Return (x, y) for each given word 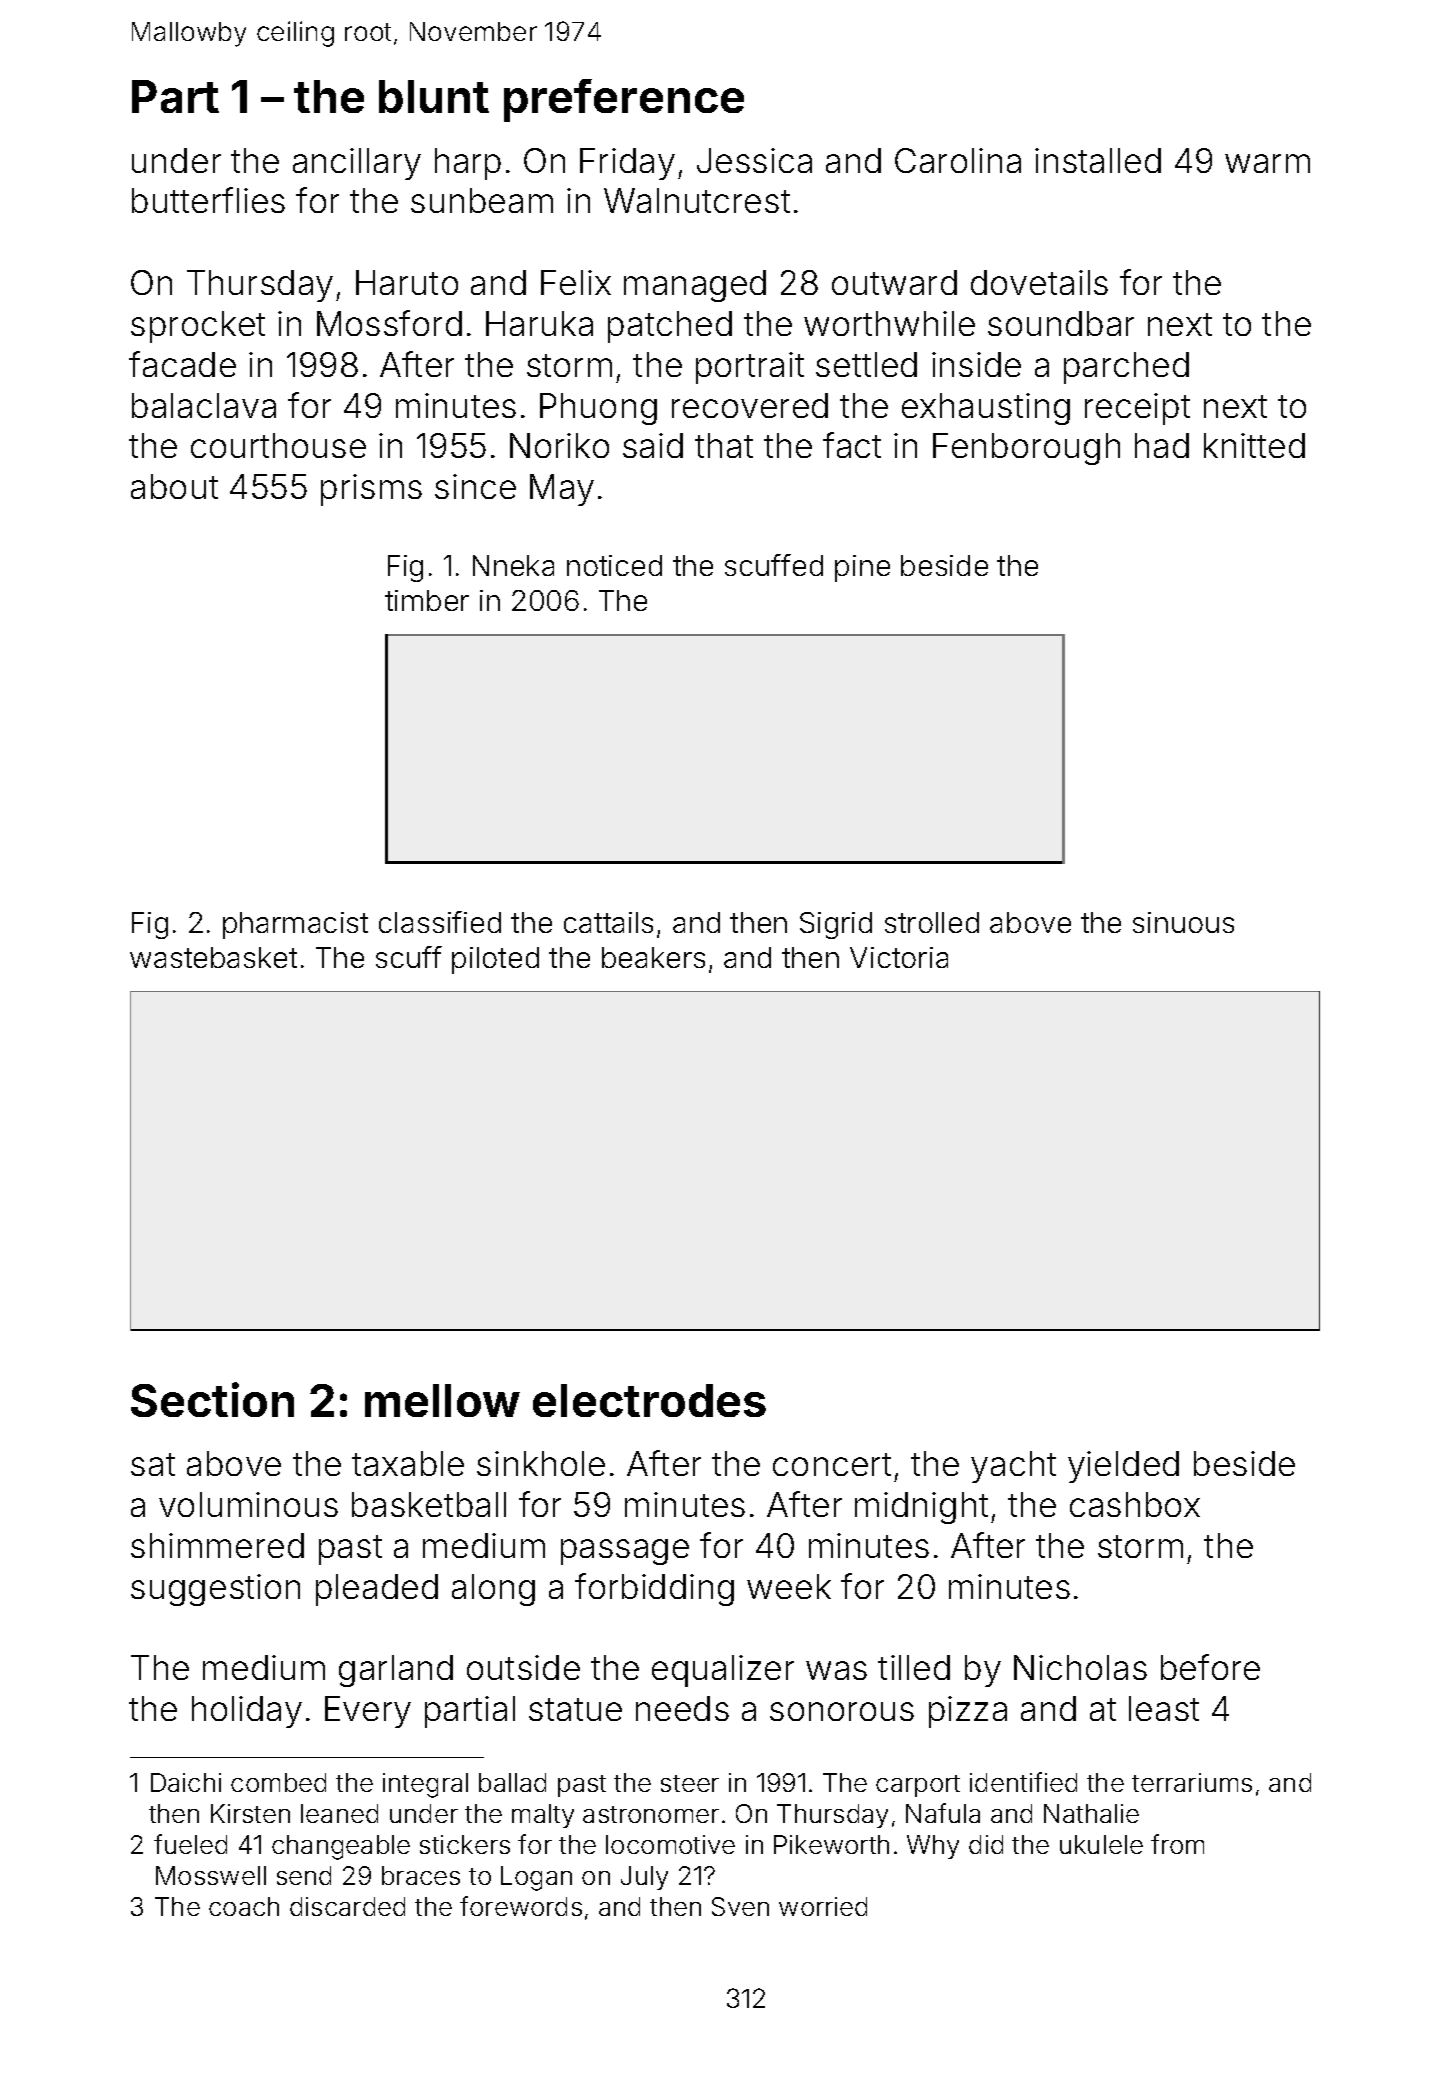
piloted (495, 960)
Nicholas (1080, 1667)
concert (832, 1464)
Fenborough (1026, 449)
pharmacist (295, 925)
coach (244, 1906)
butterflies (208, 200)
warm (1267, 163)
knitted (1254, 445)
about (174, 486)
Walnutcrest (697, 200)
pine (862, 568)
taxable (408, 1463)
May (562, 490)
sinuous (1183, 922)
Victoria (899, 957)
